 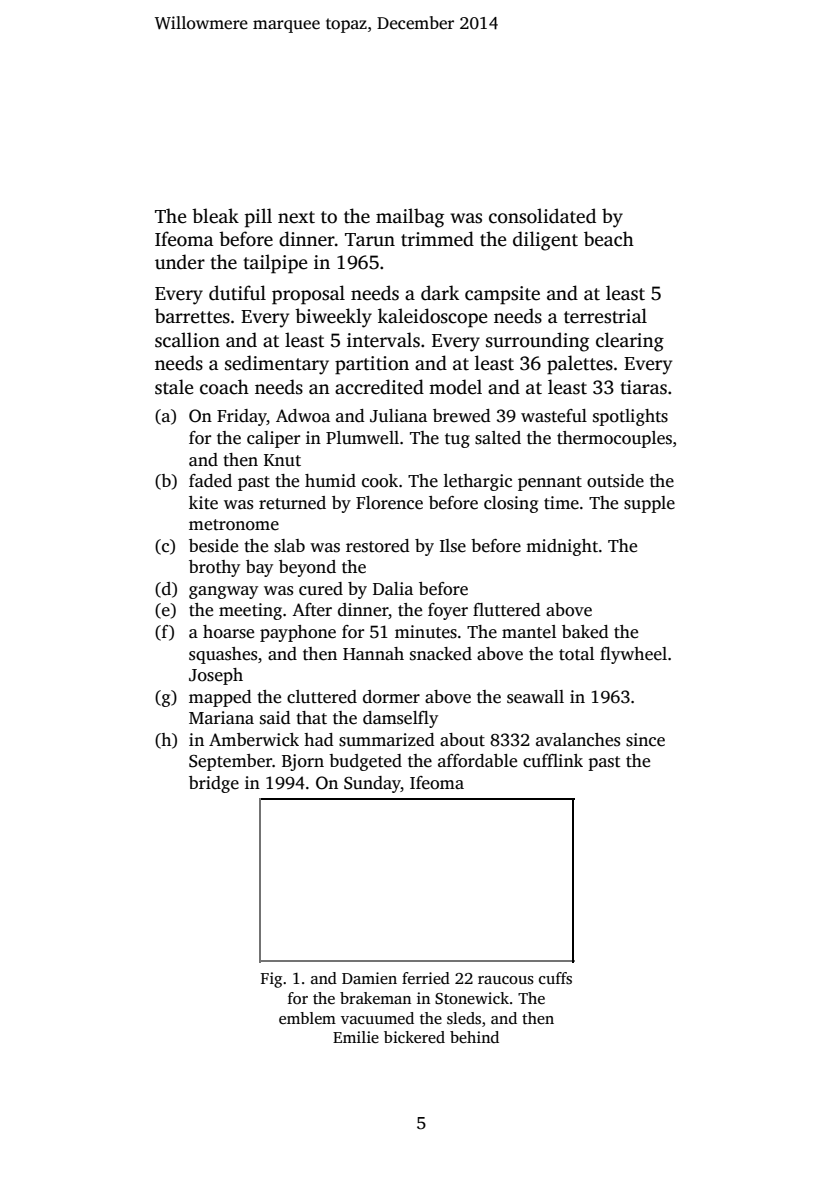 I want to click on Fig, so click(x=271, y=980).
